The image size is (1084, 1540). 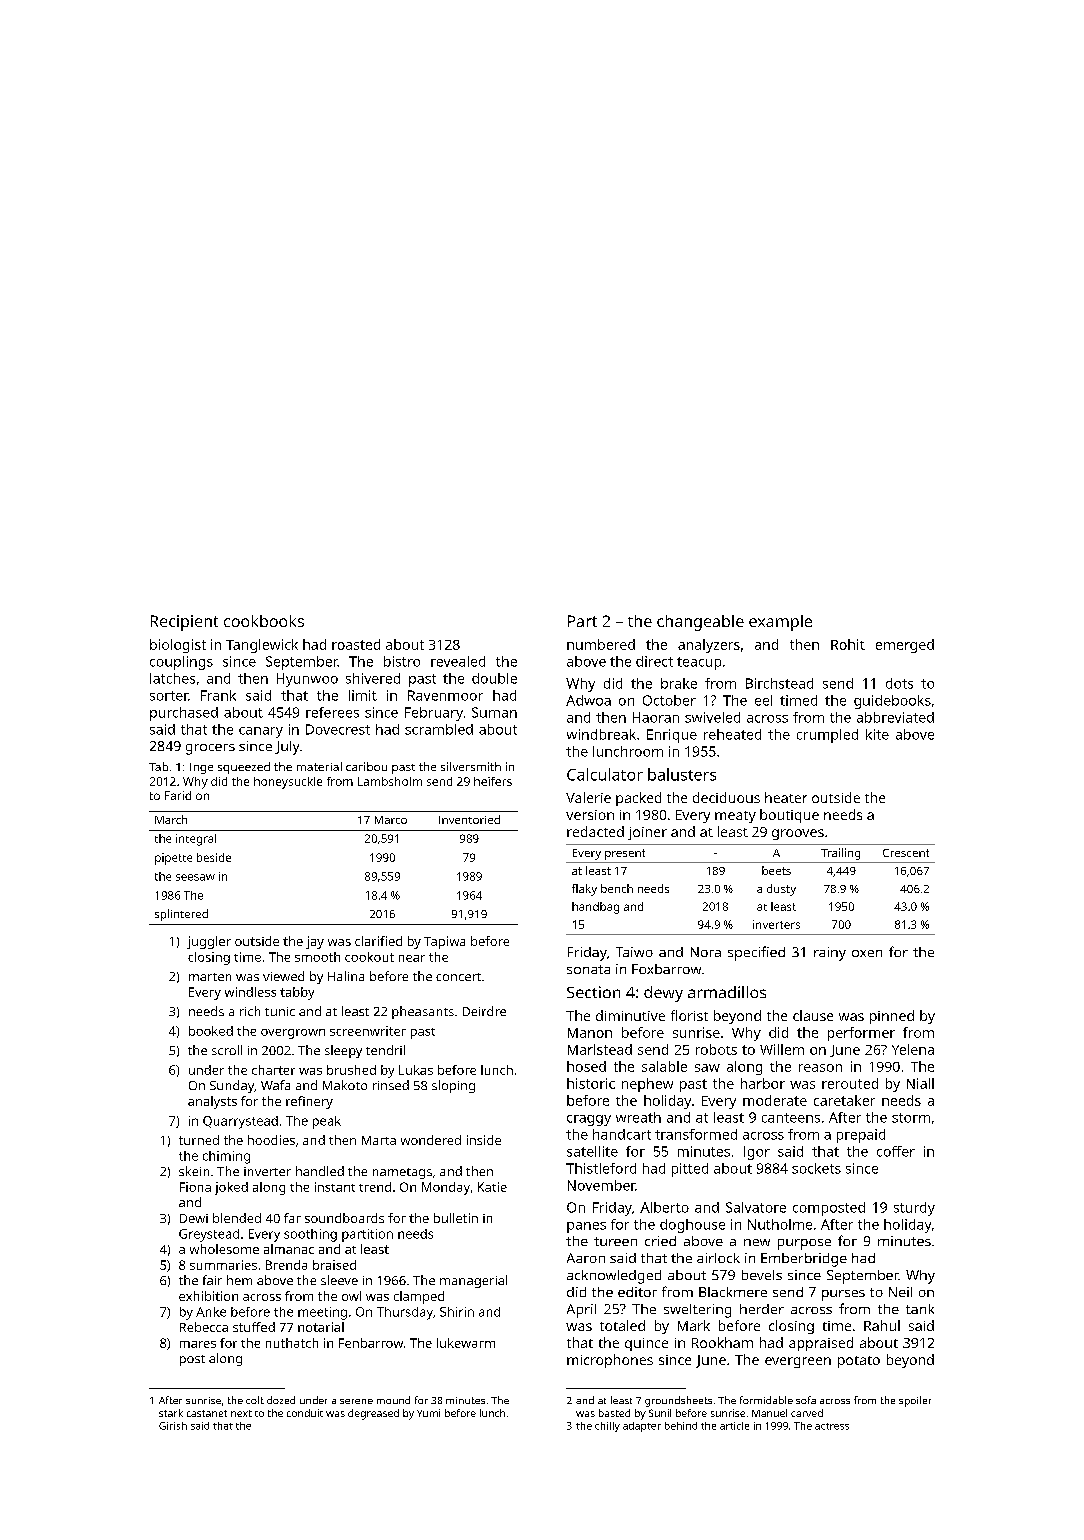 What do you see at coordinates (171, 819) in the page?
I see `March` at bounding box center [171, 819].
